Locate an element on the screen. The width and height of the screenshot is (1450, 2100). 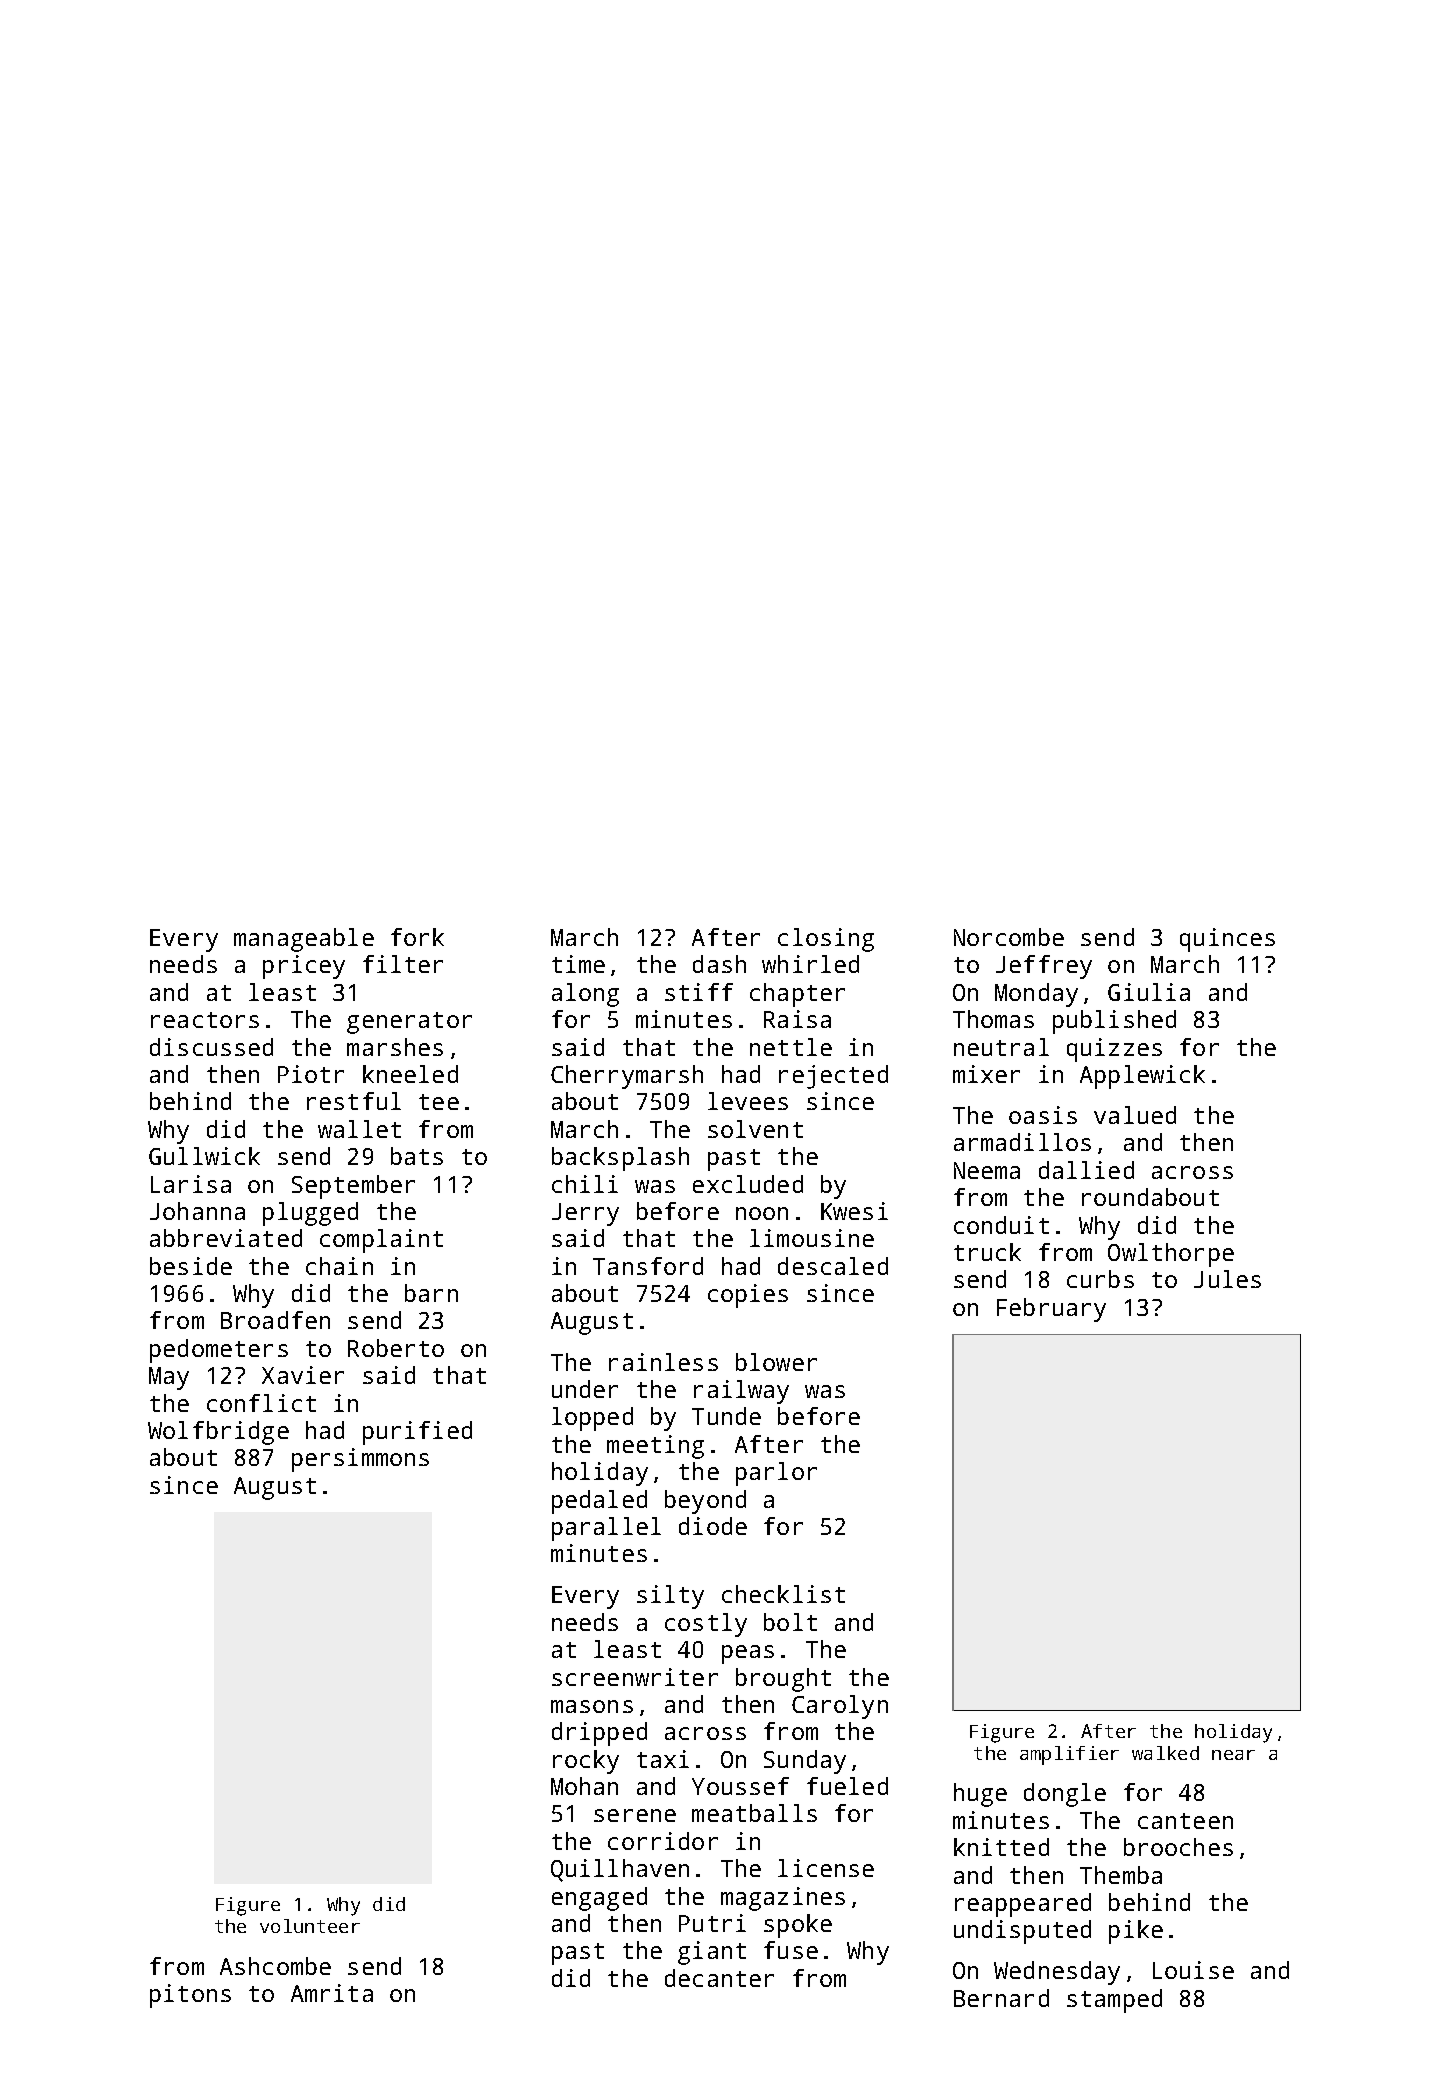
manageable is located at coordinates (304, 940).
